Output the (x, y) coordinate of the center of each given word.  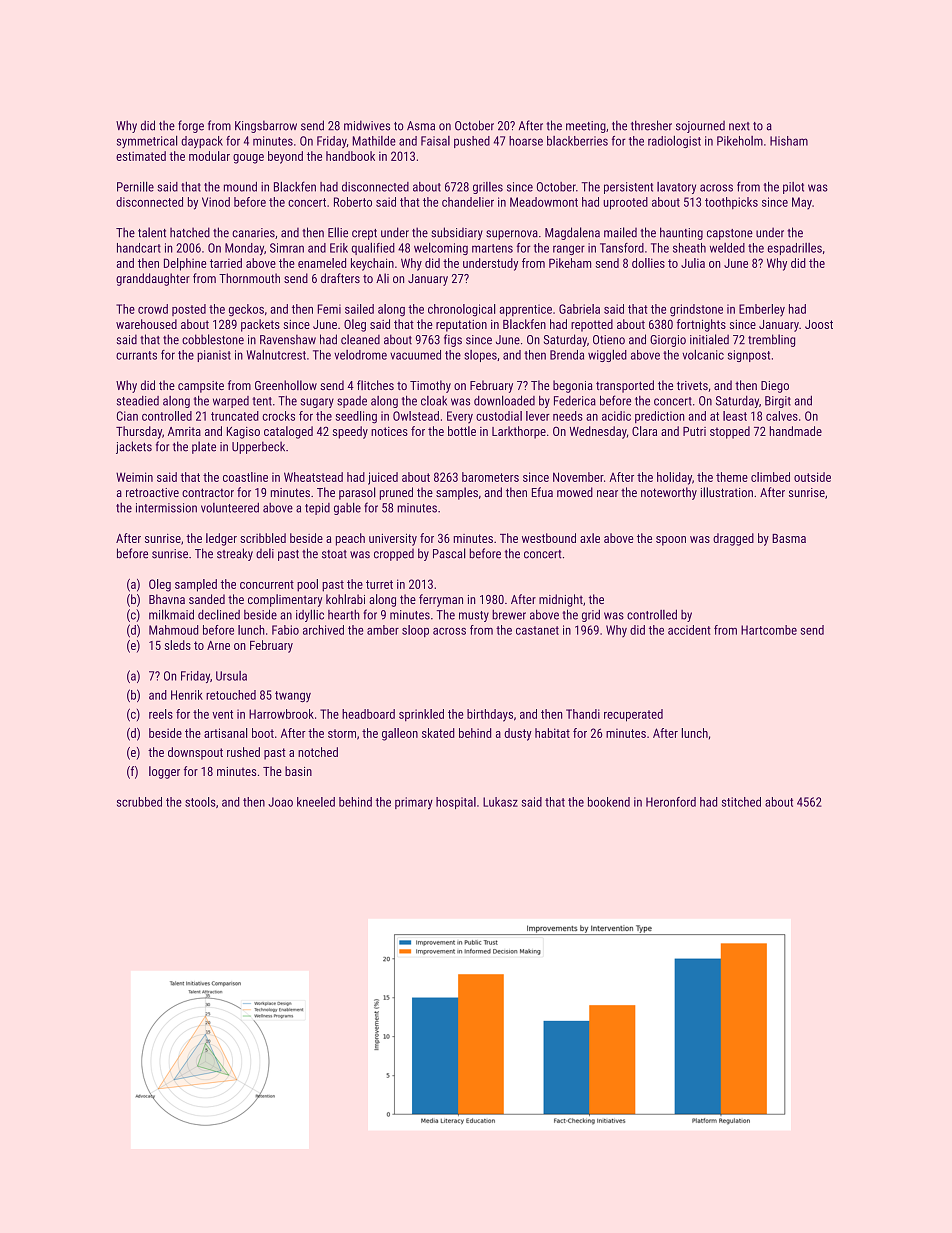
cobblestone (213, 339)
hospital (456, 803)
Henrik (187, 695)
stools (200, 802)
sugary (317, 403)
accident (689, 630)
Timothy (430, 386)
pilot (793, 188)
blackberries (577, 141)
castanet (537, 630)
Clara (644, 431)
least (735, 416)
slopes (480, 356)
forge (191, 126)
